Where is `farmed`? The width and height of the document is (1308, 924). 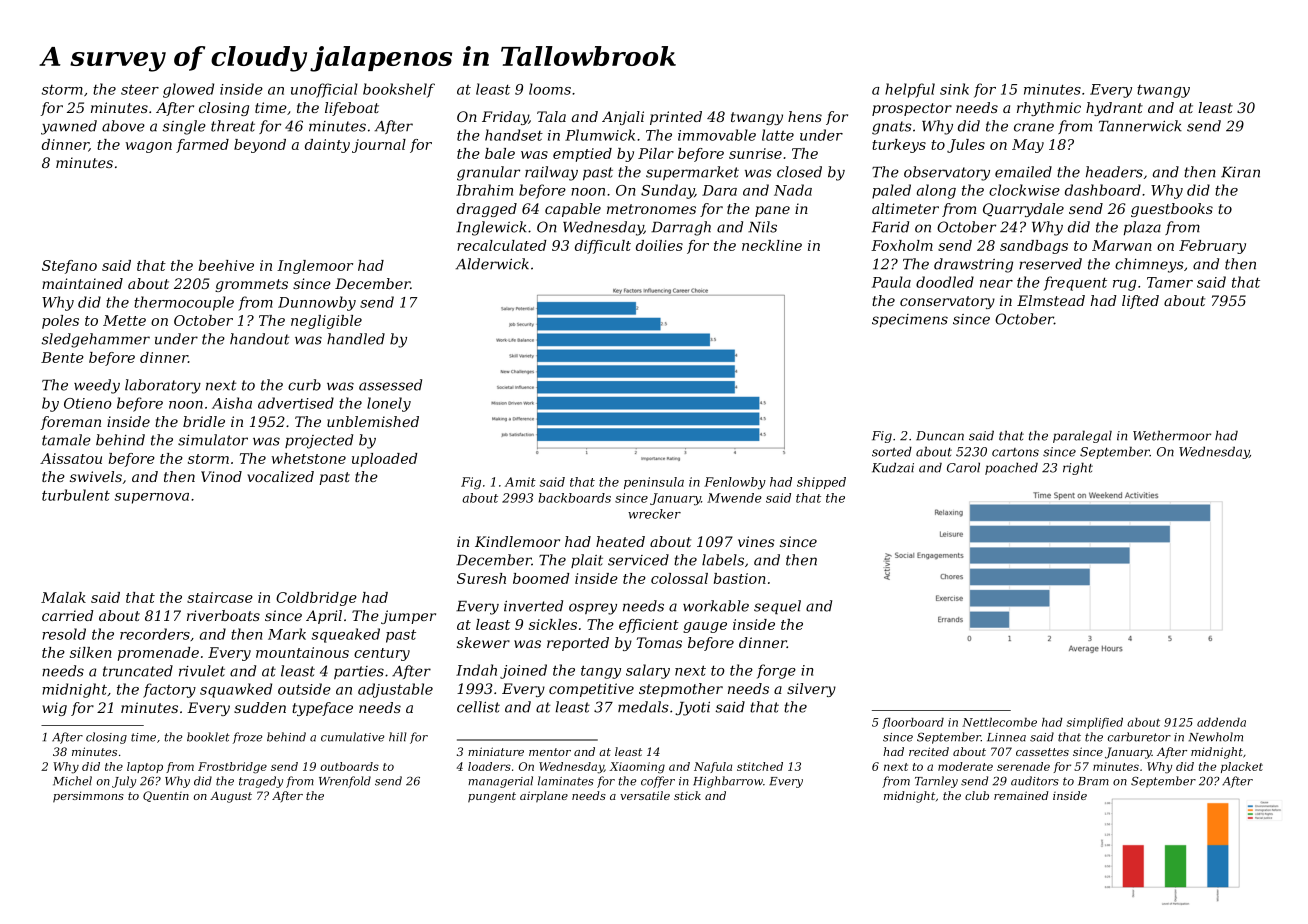 farmed is located at coordinates (202, 146).
